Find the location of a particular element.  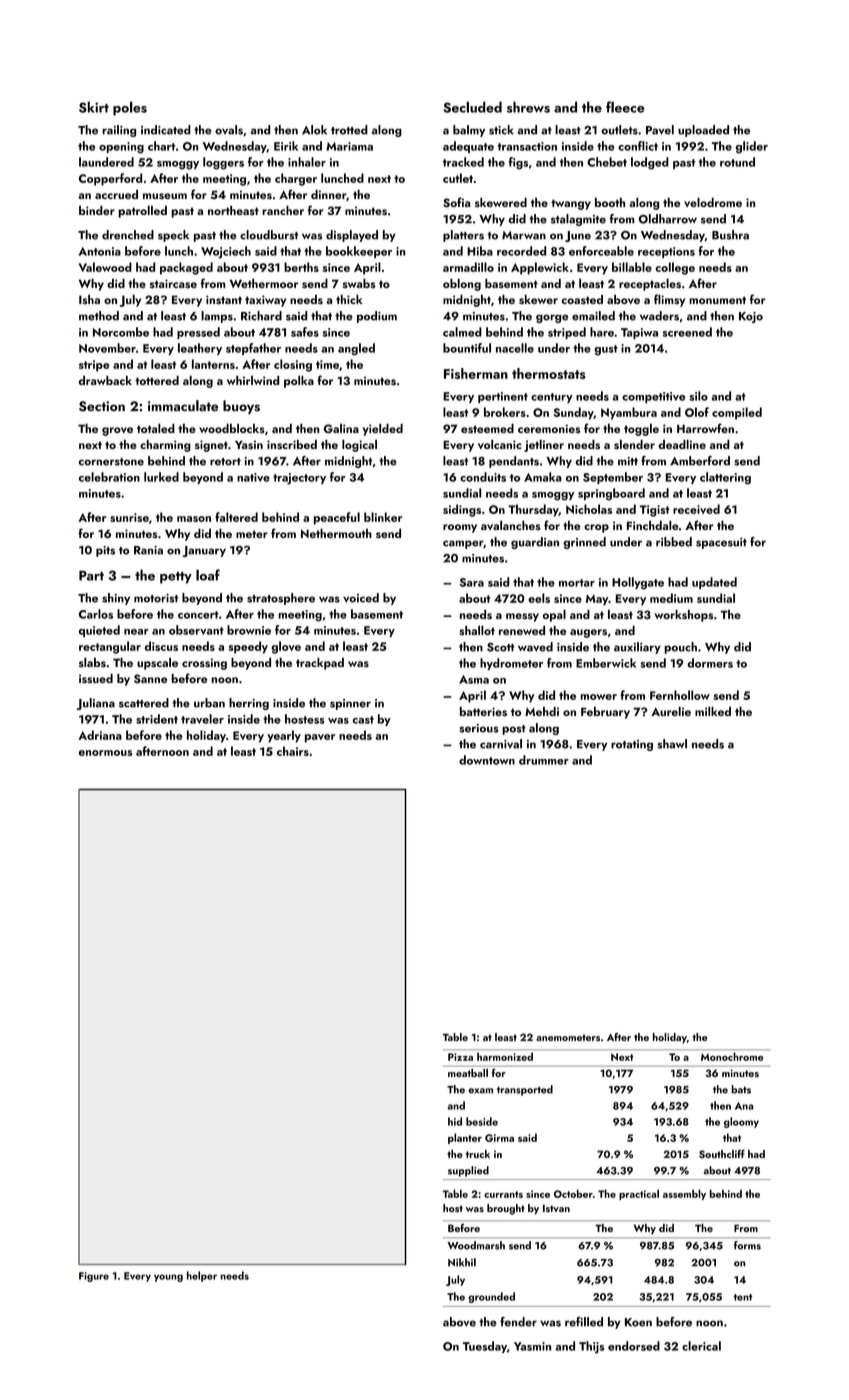

enormous is located at coordinates (105, 753).
